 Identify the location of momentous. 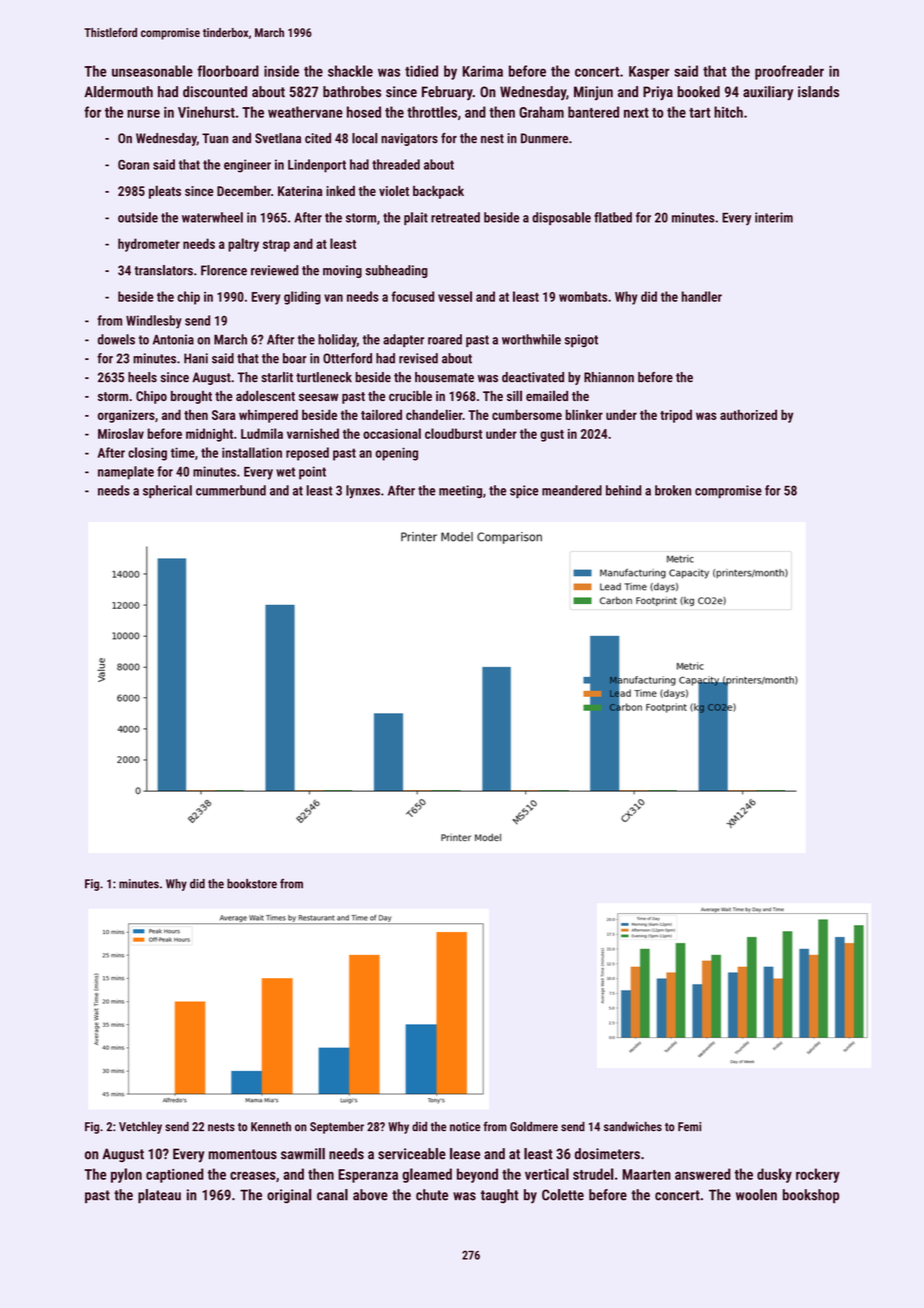
(242, 1154).
